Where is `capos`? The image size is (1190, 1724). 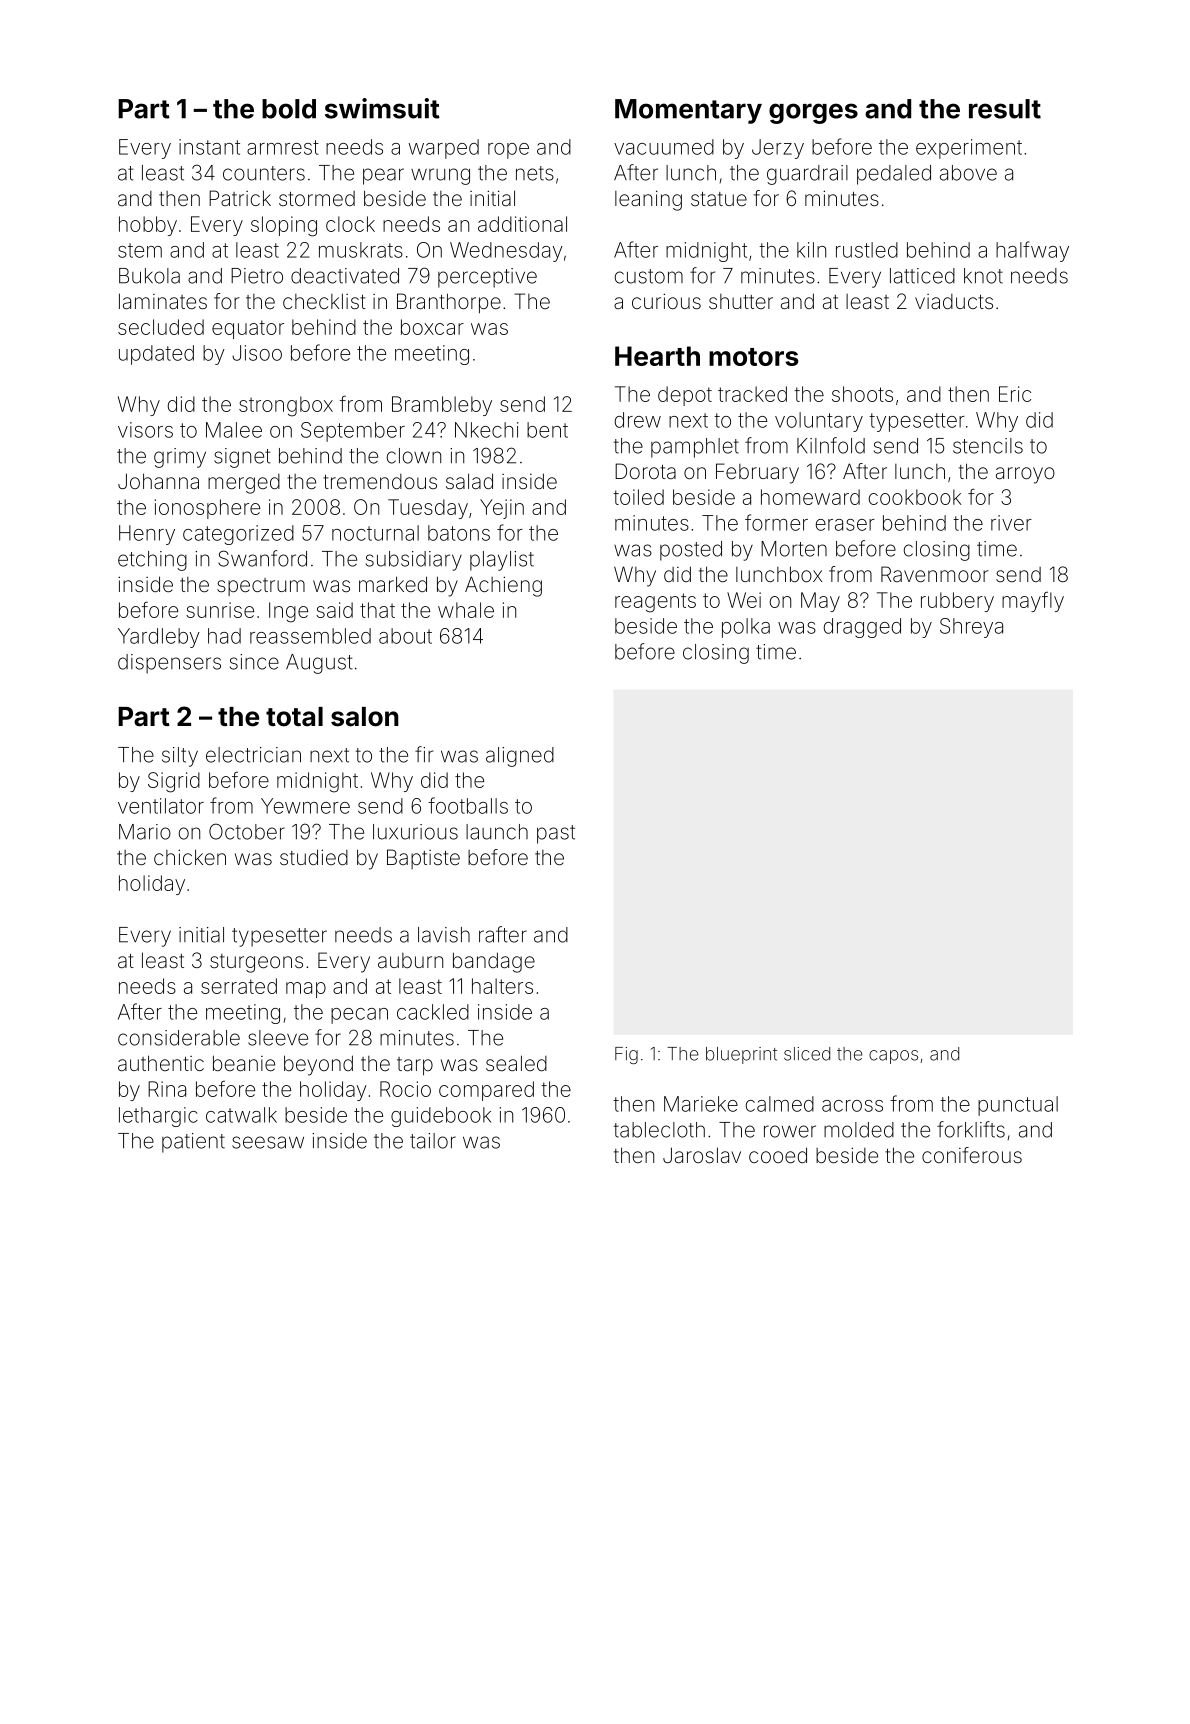
capos is located at coordinates (893, 1057).
